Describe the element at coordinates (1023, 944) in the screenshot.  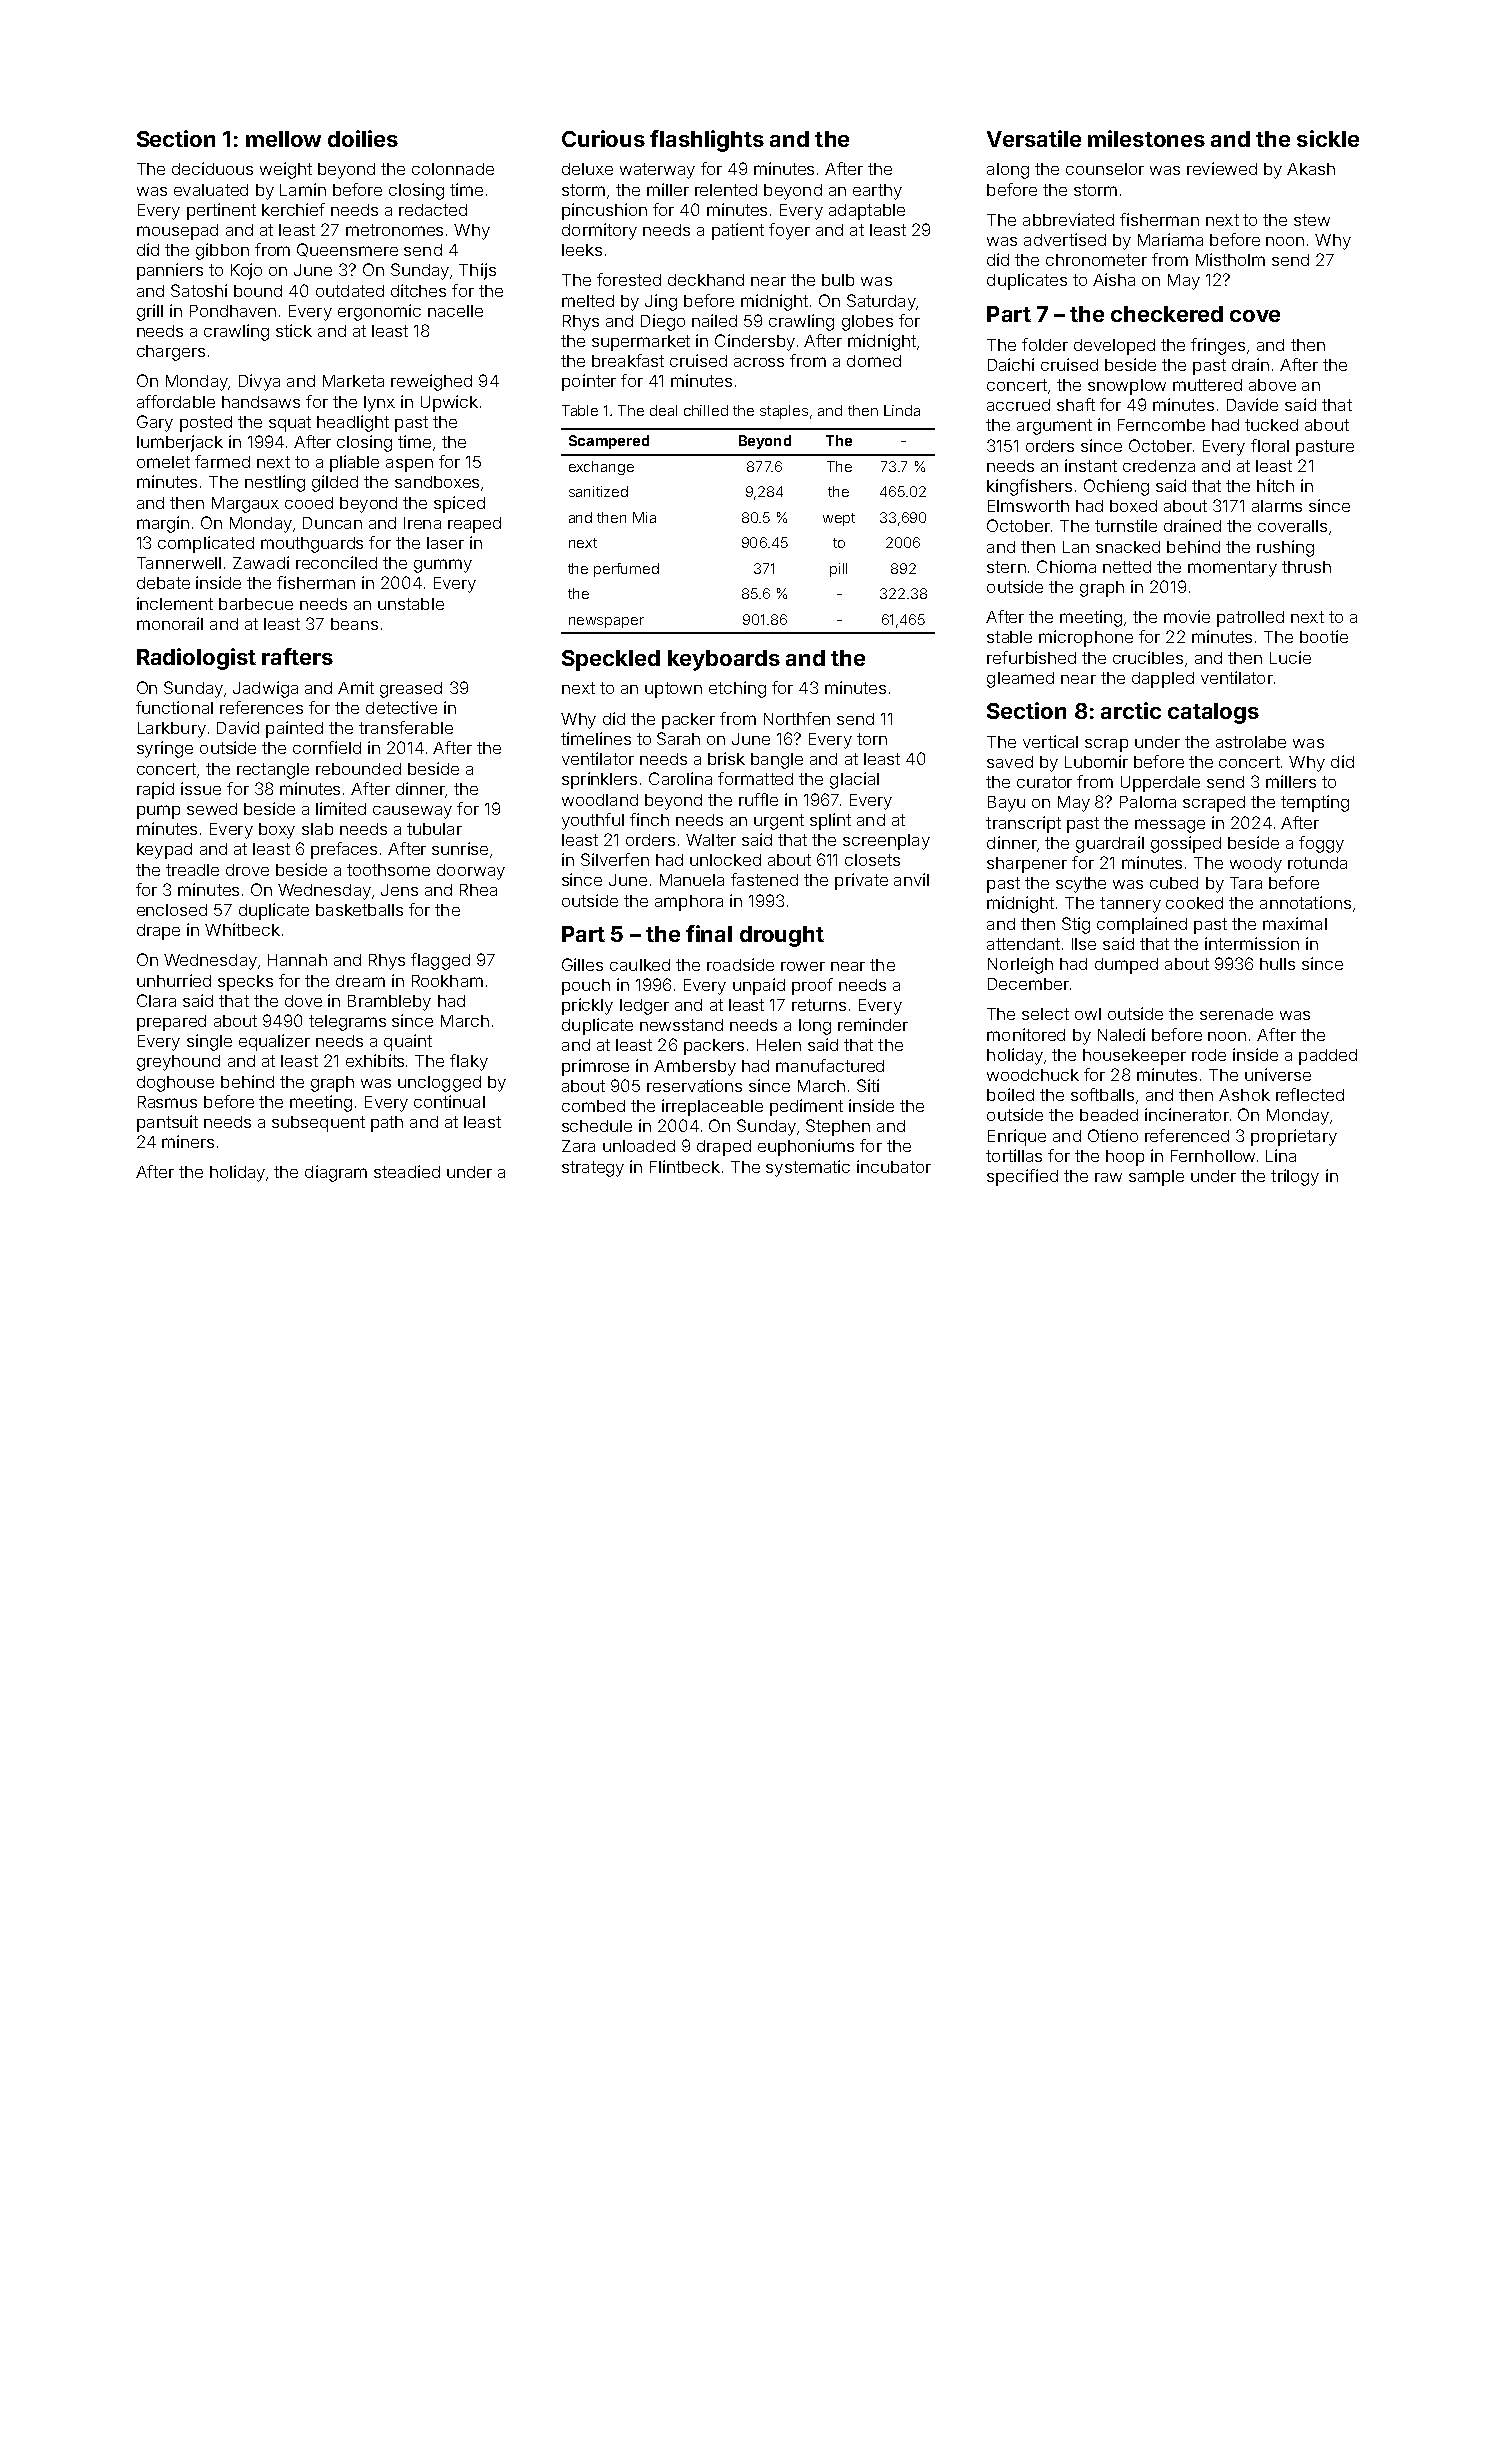
I see `attendant` at that location.
